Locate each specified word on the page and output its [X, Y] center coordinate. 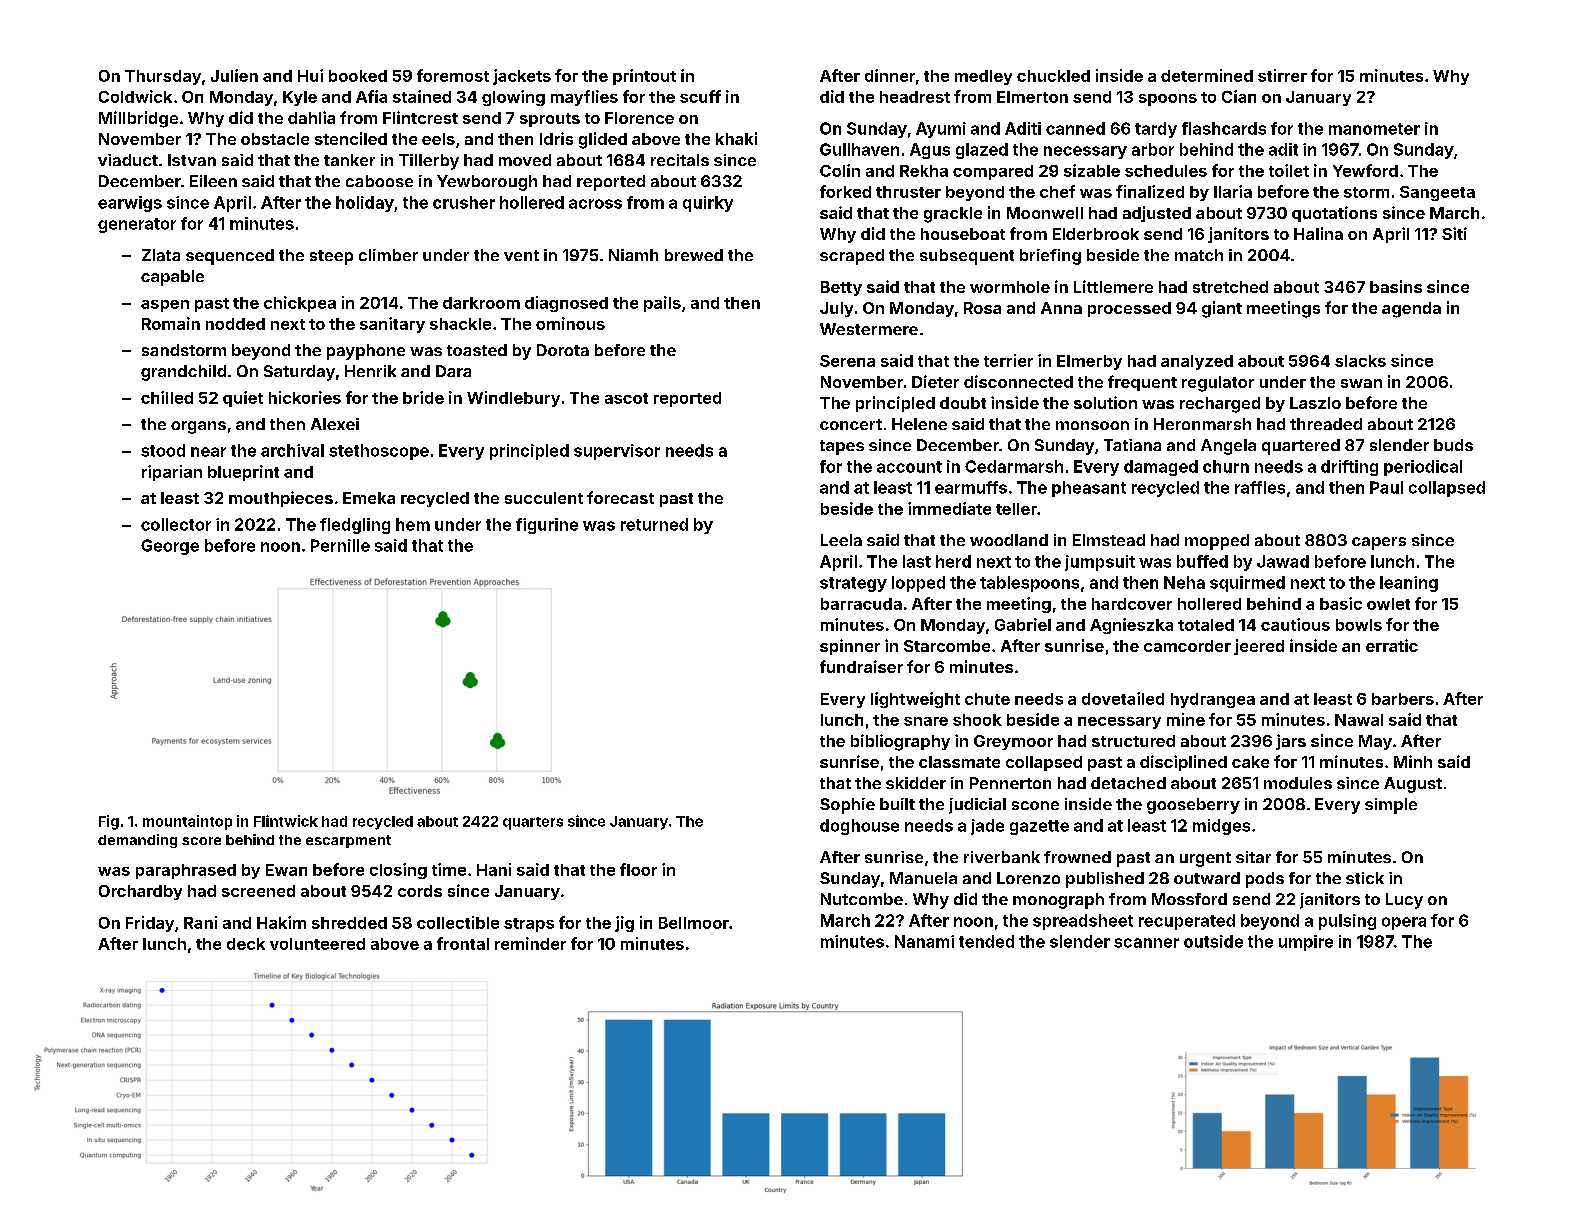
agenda [1411, 310]
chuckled [1053, 76]
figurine [547, 526]
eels [438, 139]
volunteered [317, 944]
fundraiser [861, 666]
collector [176, 524]
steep [331, 257]
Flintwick [286, 821]
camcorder [1187, 646]
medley [983, 77]
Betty [841, 288]
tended [986, 941]
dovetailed [1123, 698]
